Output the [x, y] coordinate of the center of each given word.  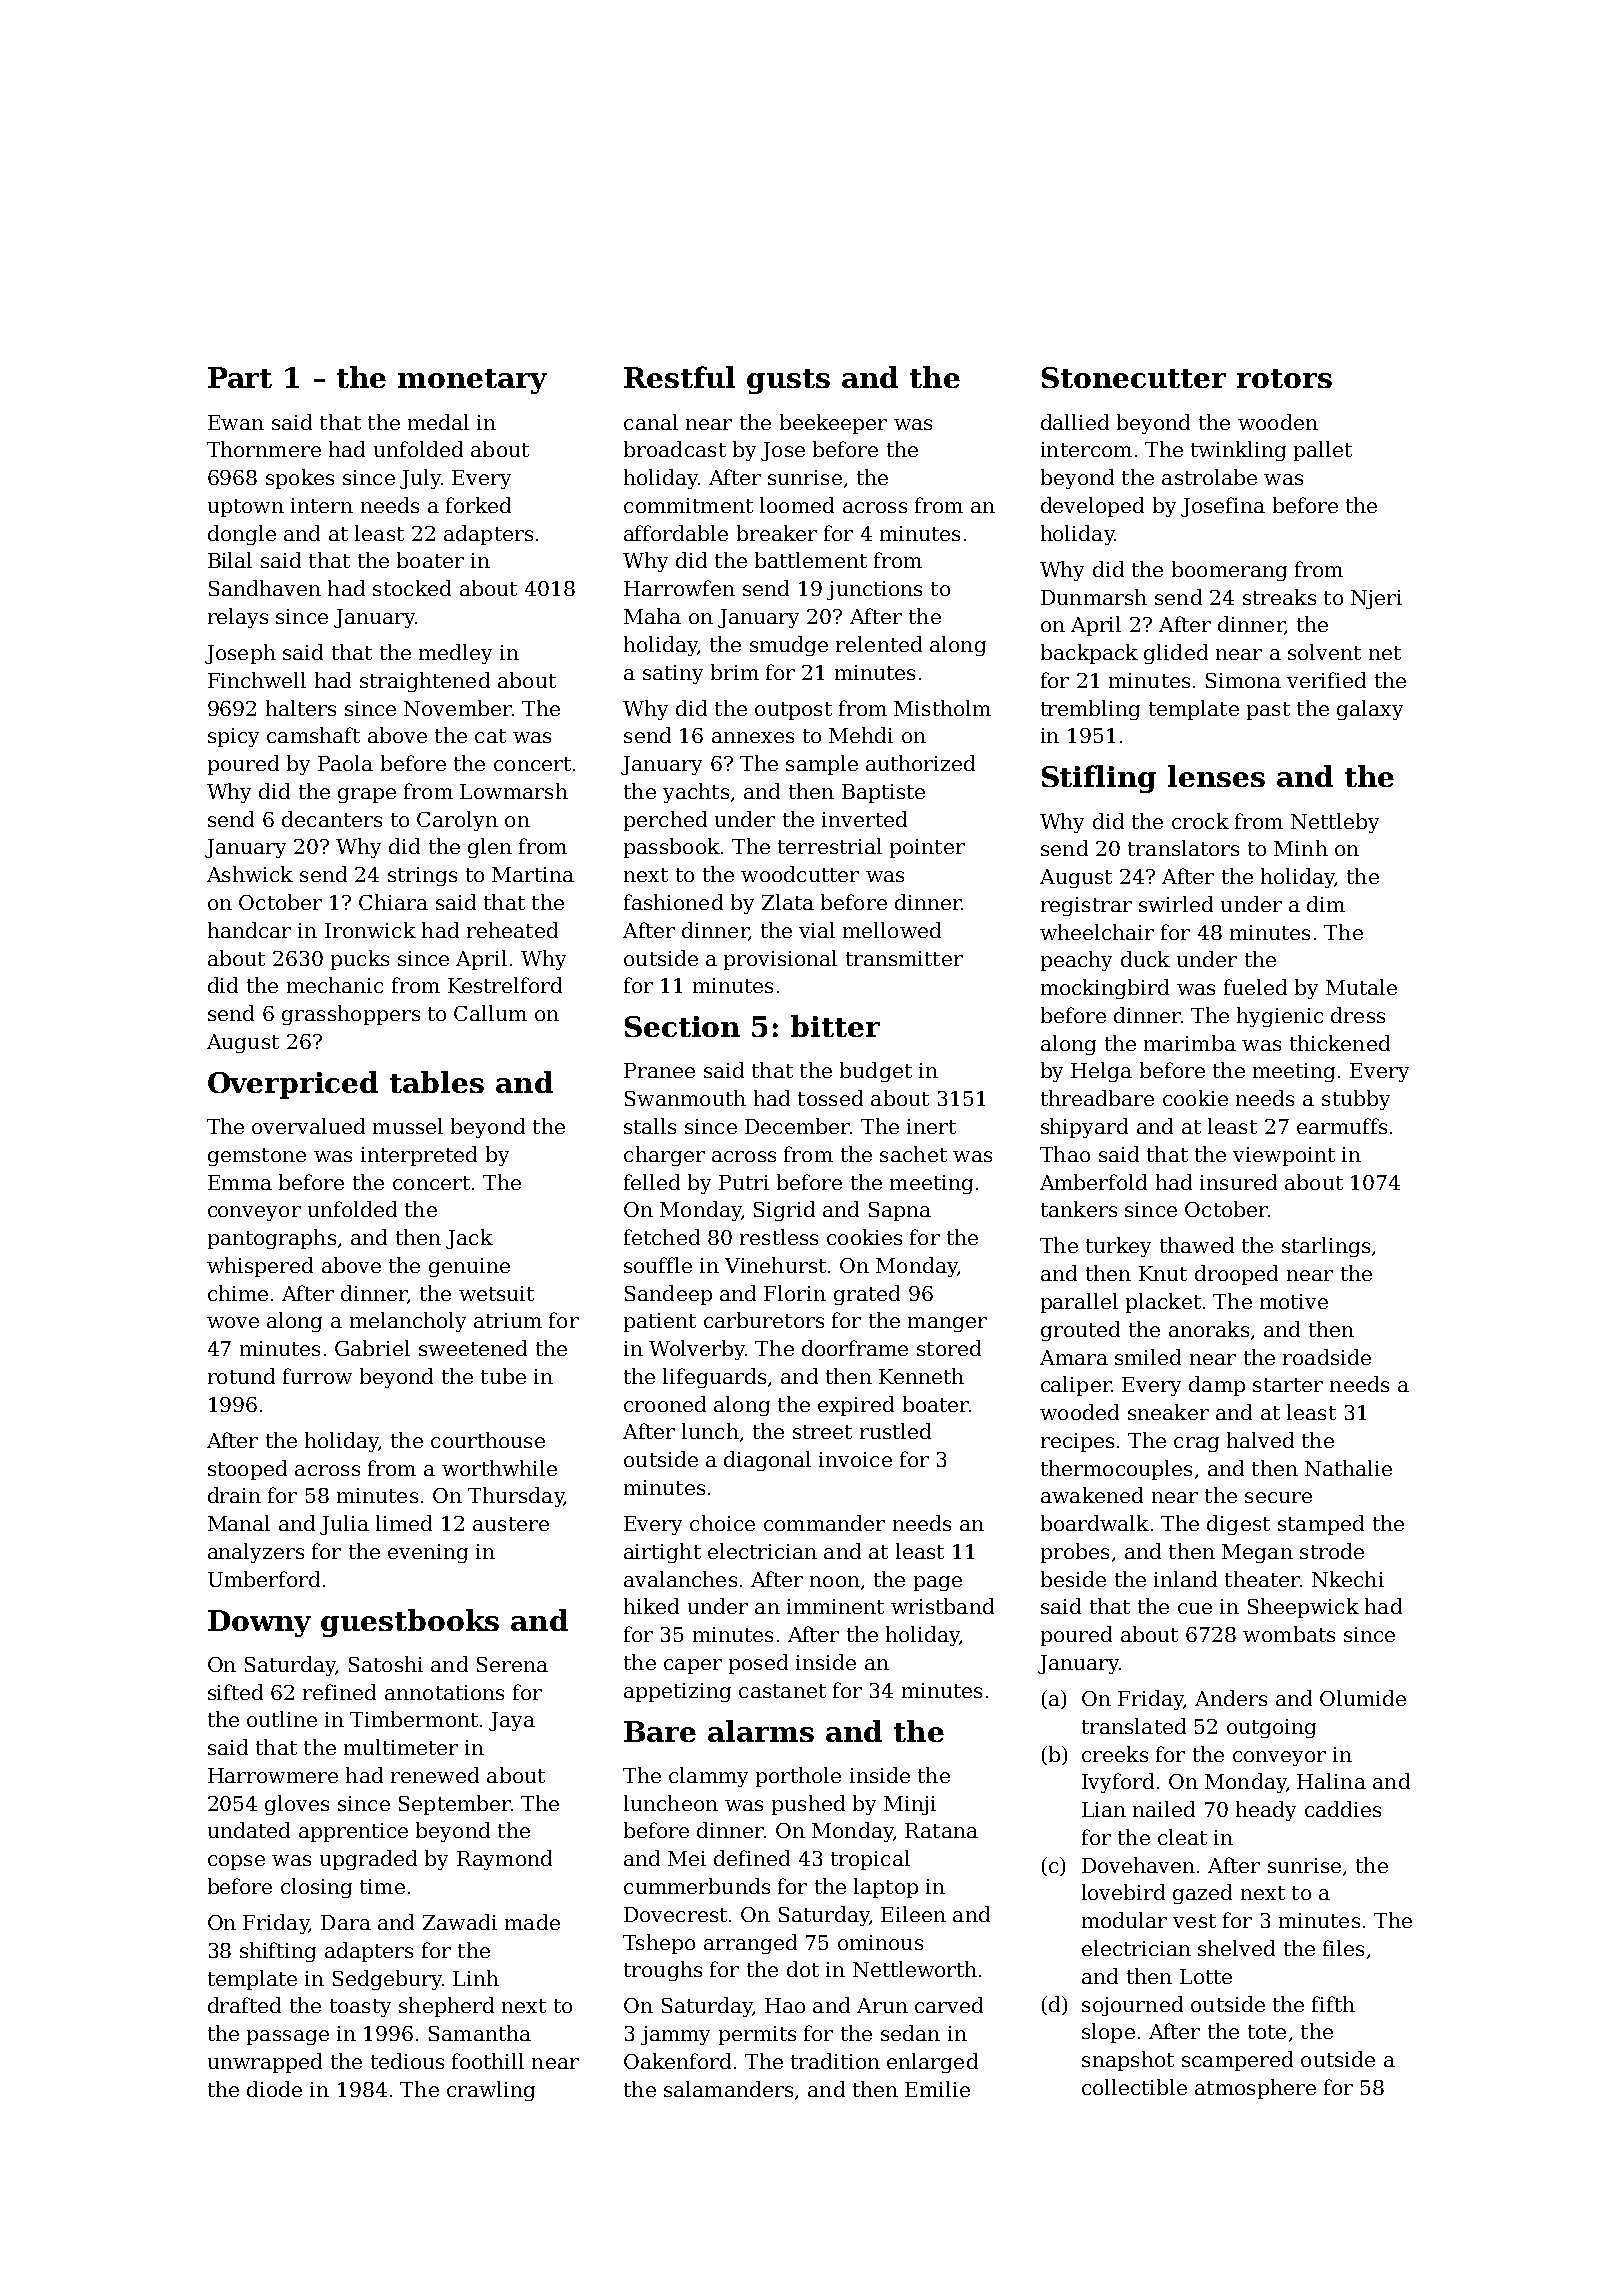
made [532, 1922]
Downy [259, 1623]
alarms [761, 1731]
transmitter [904, 958]
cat [490, 736]
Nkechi [1348, 1579]
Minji [910, 1805]
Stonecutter [1134, 377]
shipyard [1084, 1128]
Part [240, 377]
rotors [1284, 378]
